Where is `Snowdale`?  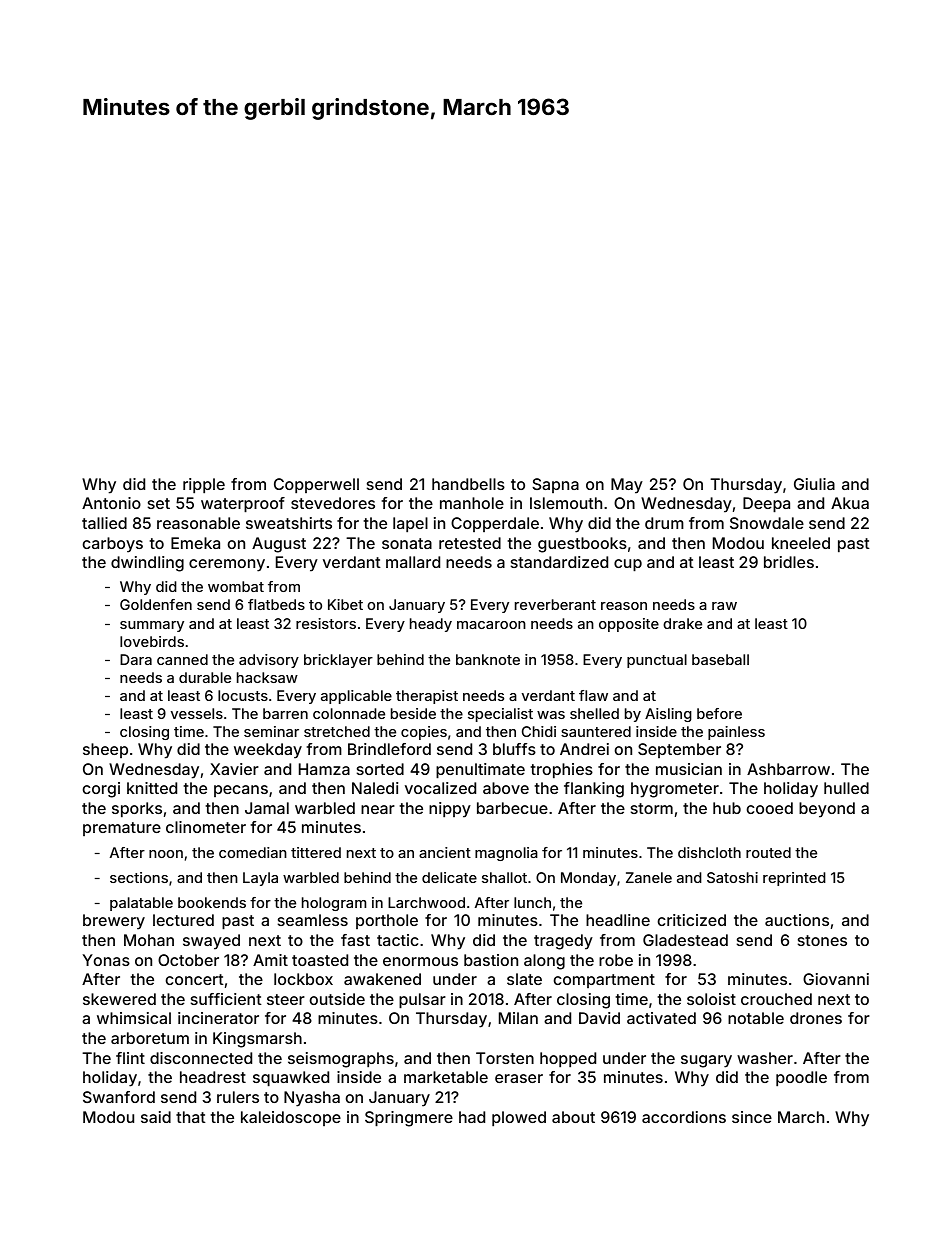 Snowdale is located at coordinates (767, 523).
